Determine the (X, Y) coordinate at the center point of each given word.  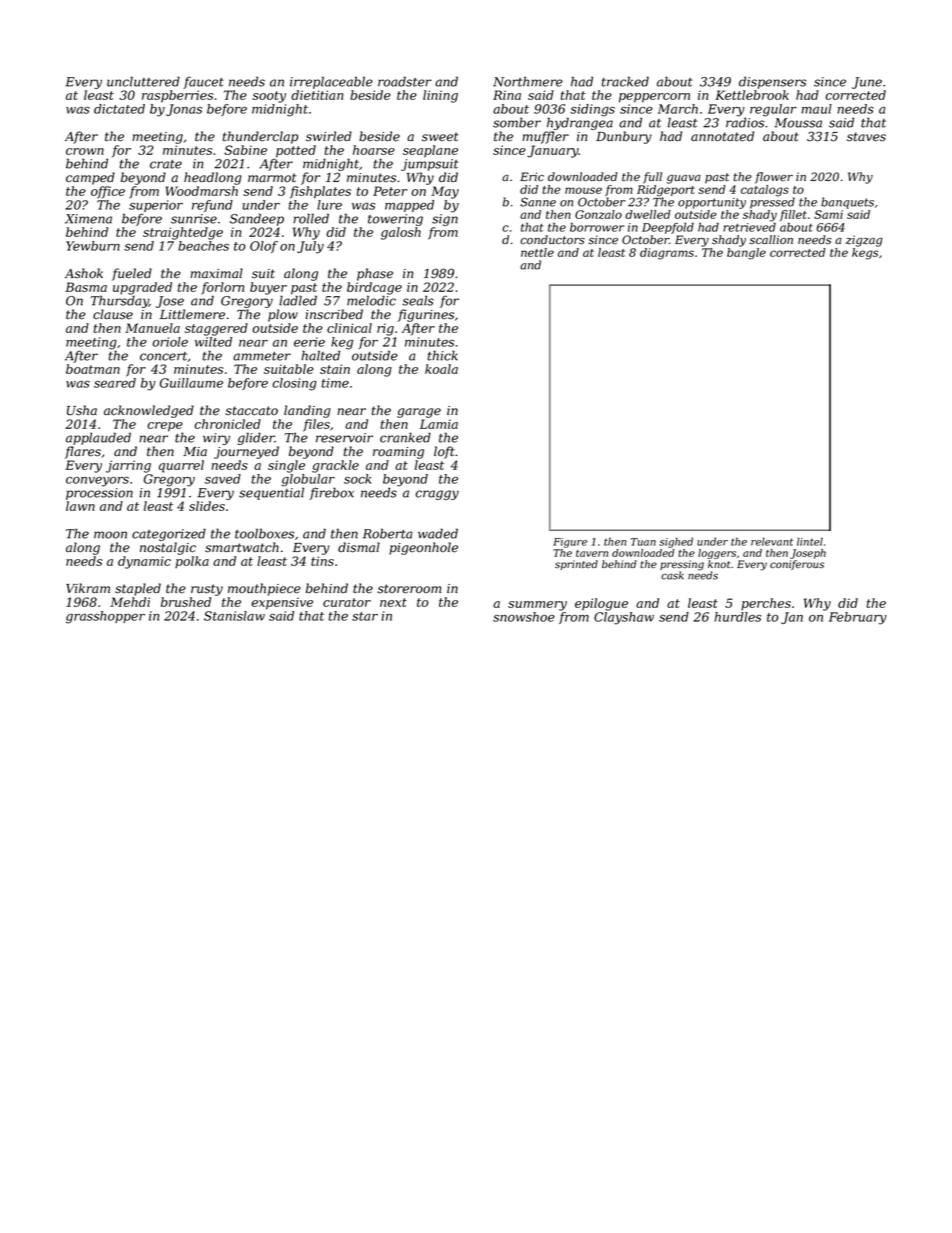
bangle (746, 254)
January (553, 151)
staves (866, 137)
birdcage (374, 288)
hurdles (737, 617)
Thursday (120, 301)
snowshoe (524, 617)
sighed (676, 542)
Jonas (184, 110)
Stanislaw (234, 616)
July (310, 247)
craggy (437, 495)
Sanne (538, 202)
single (286, 466)
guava (683, 179)
